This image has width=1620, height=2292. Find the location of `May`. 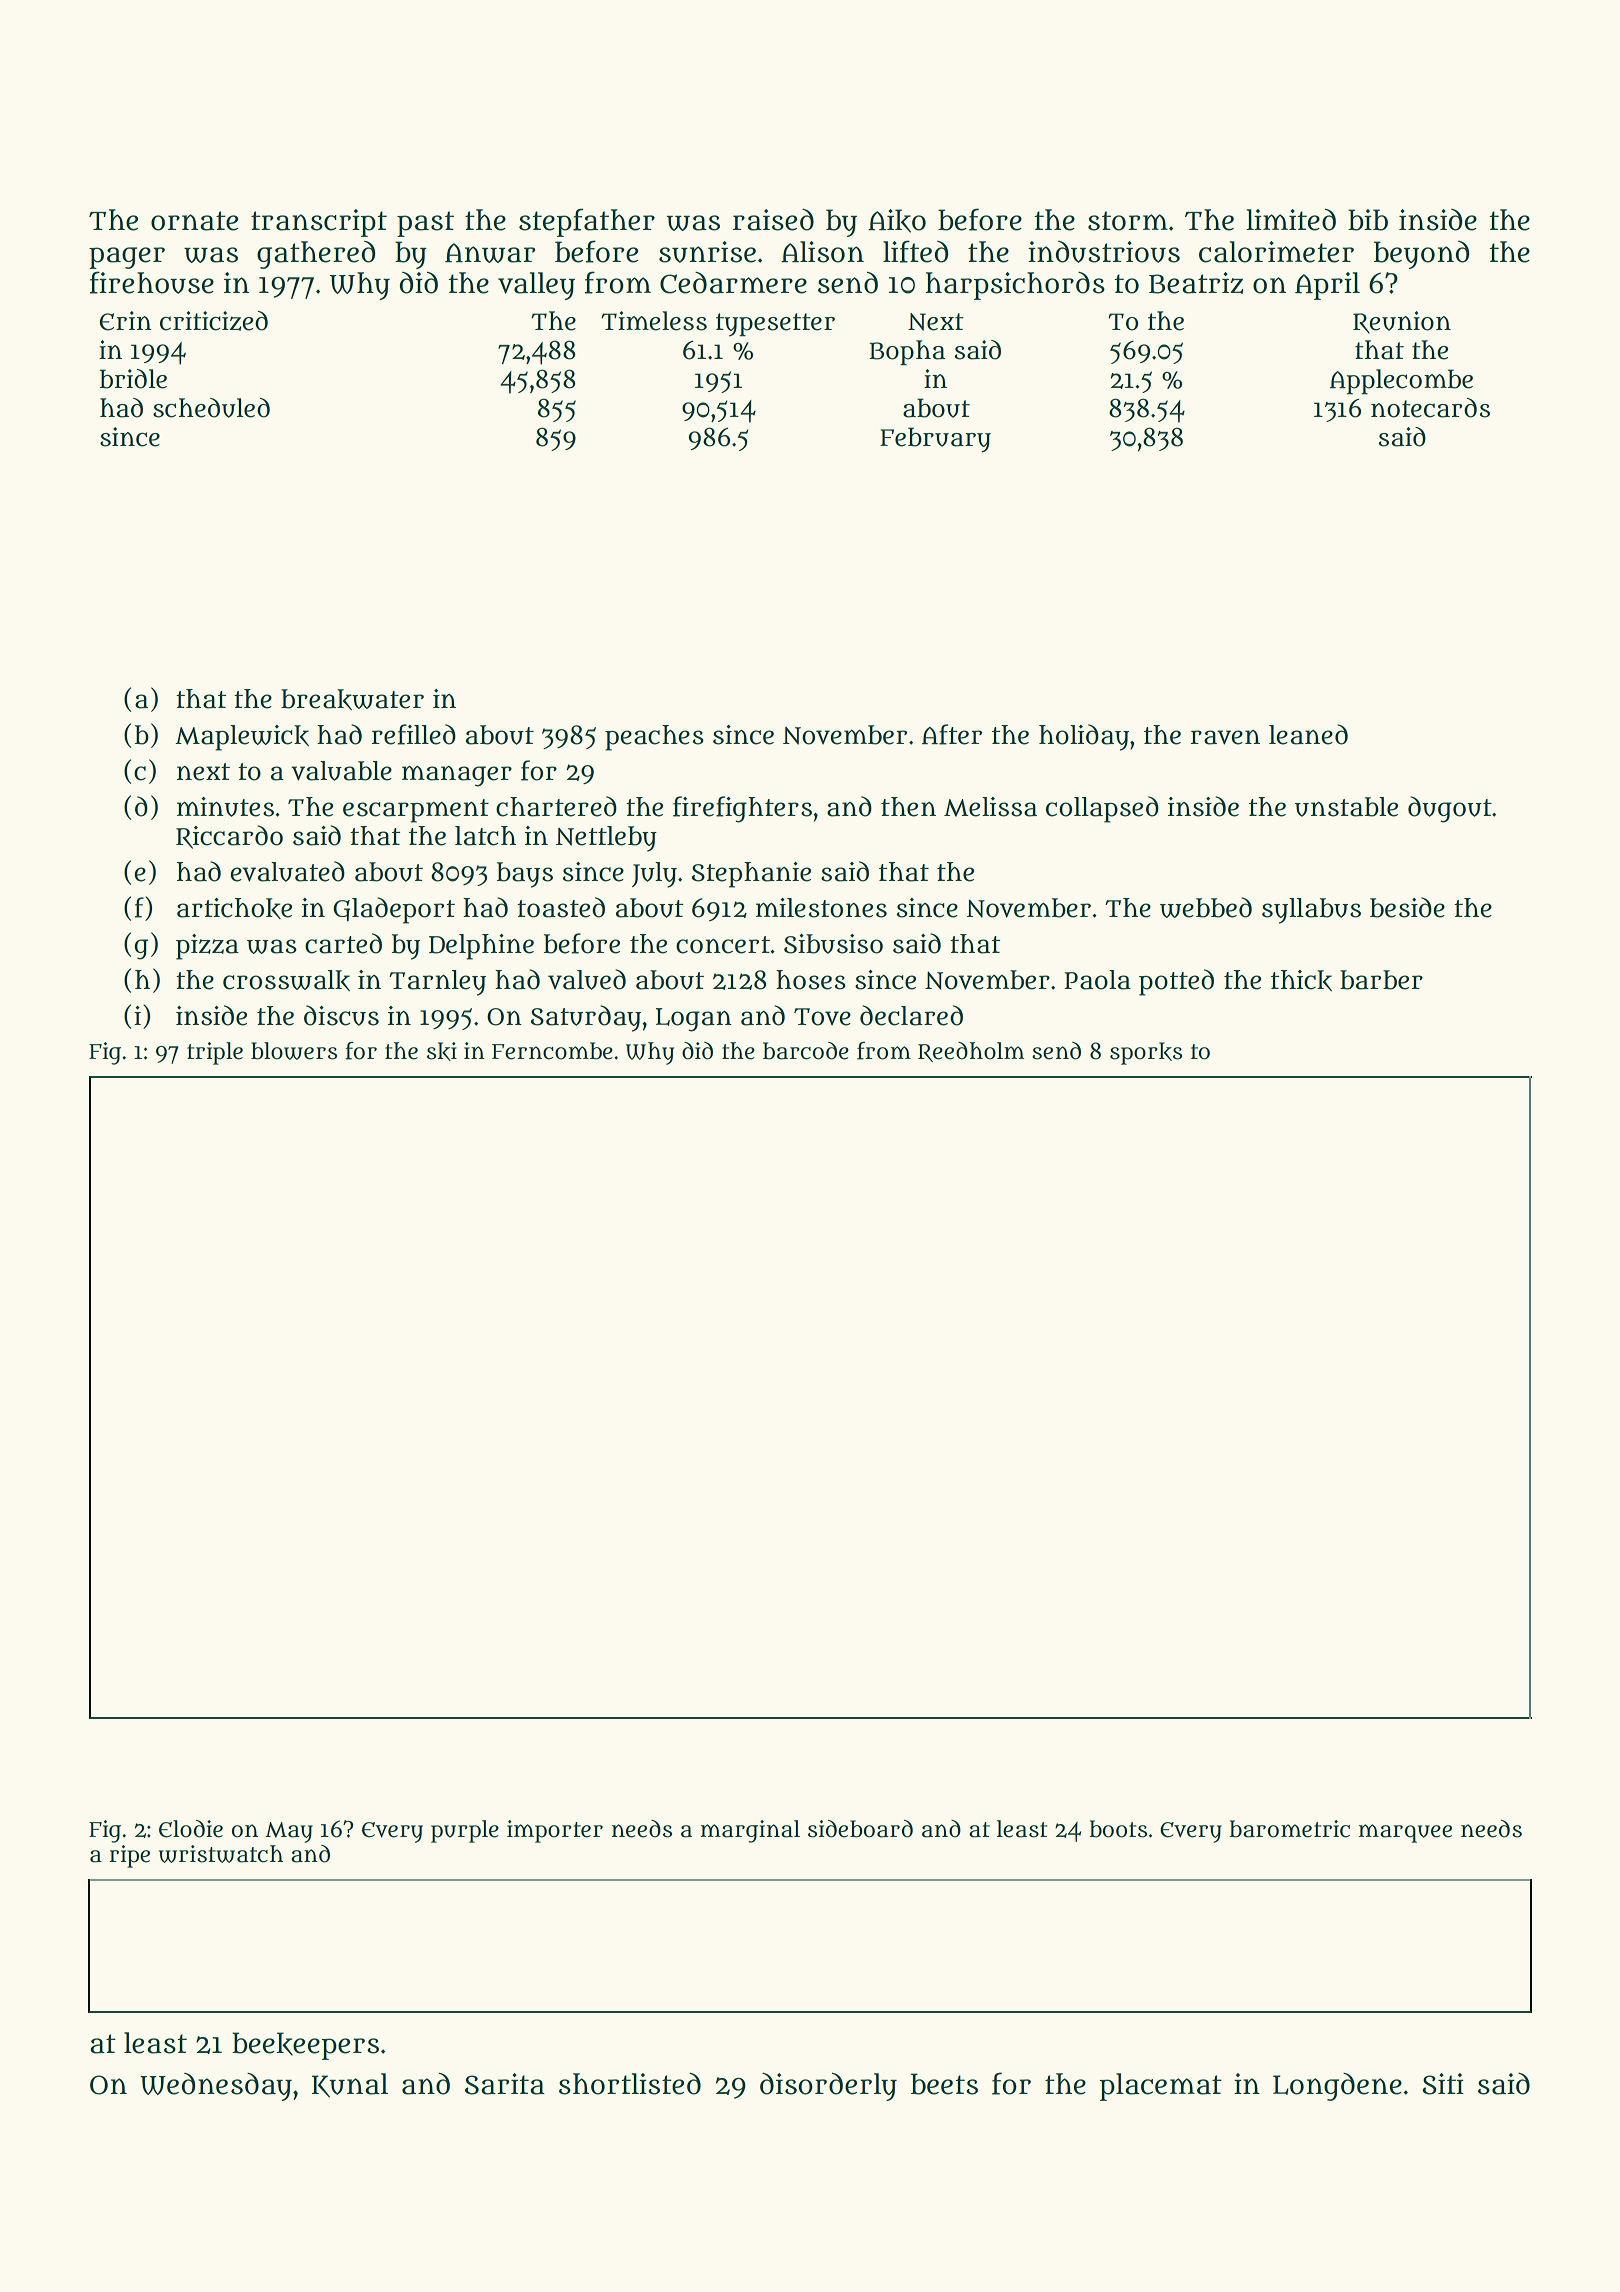

May is located at coordinates (289, 1832).
